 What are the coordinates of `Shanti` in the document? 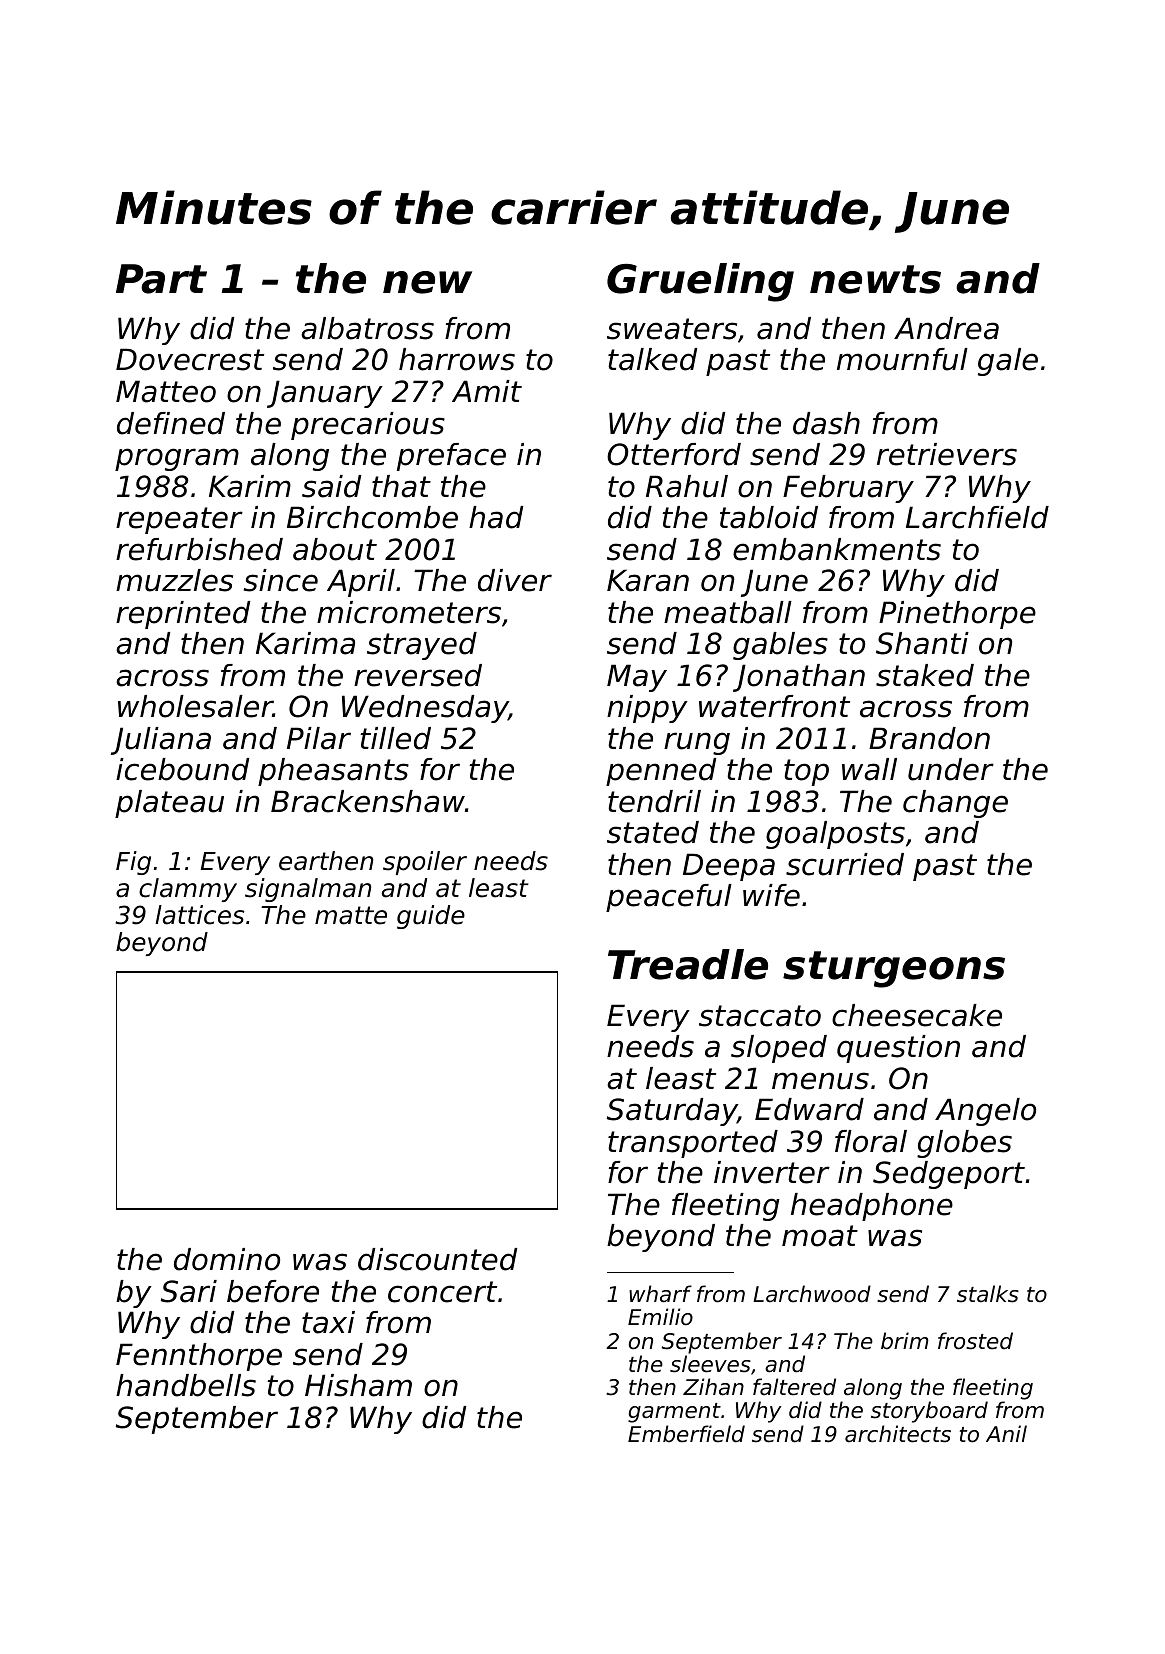 It's located at (922, 643).
